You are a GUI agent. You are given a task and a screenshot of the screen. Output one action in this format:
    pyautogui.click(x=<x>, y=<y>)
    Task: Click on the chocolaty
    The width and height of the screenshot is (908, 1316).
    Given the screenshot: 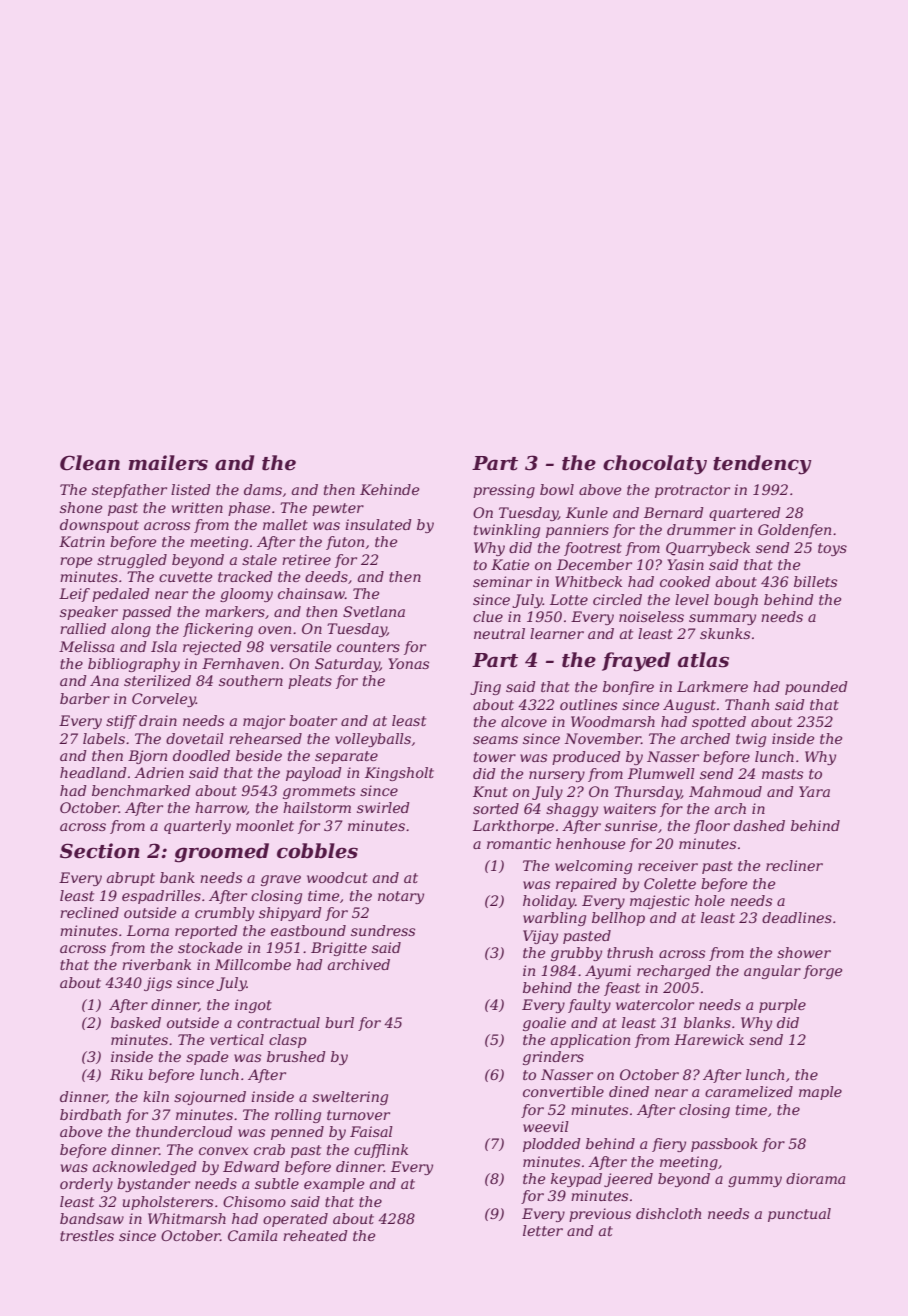 What is the action you would take?
    pyautogui.click(x=655, y=465)
